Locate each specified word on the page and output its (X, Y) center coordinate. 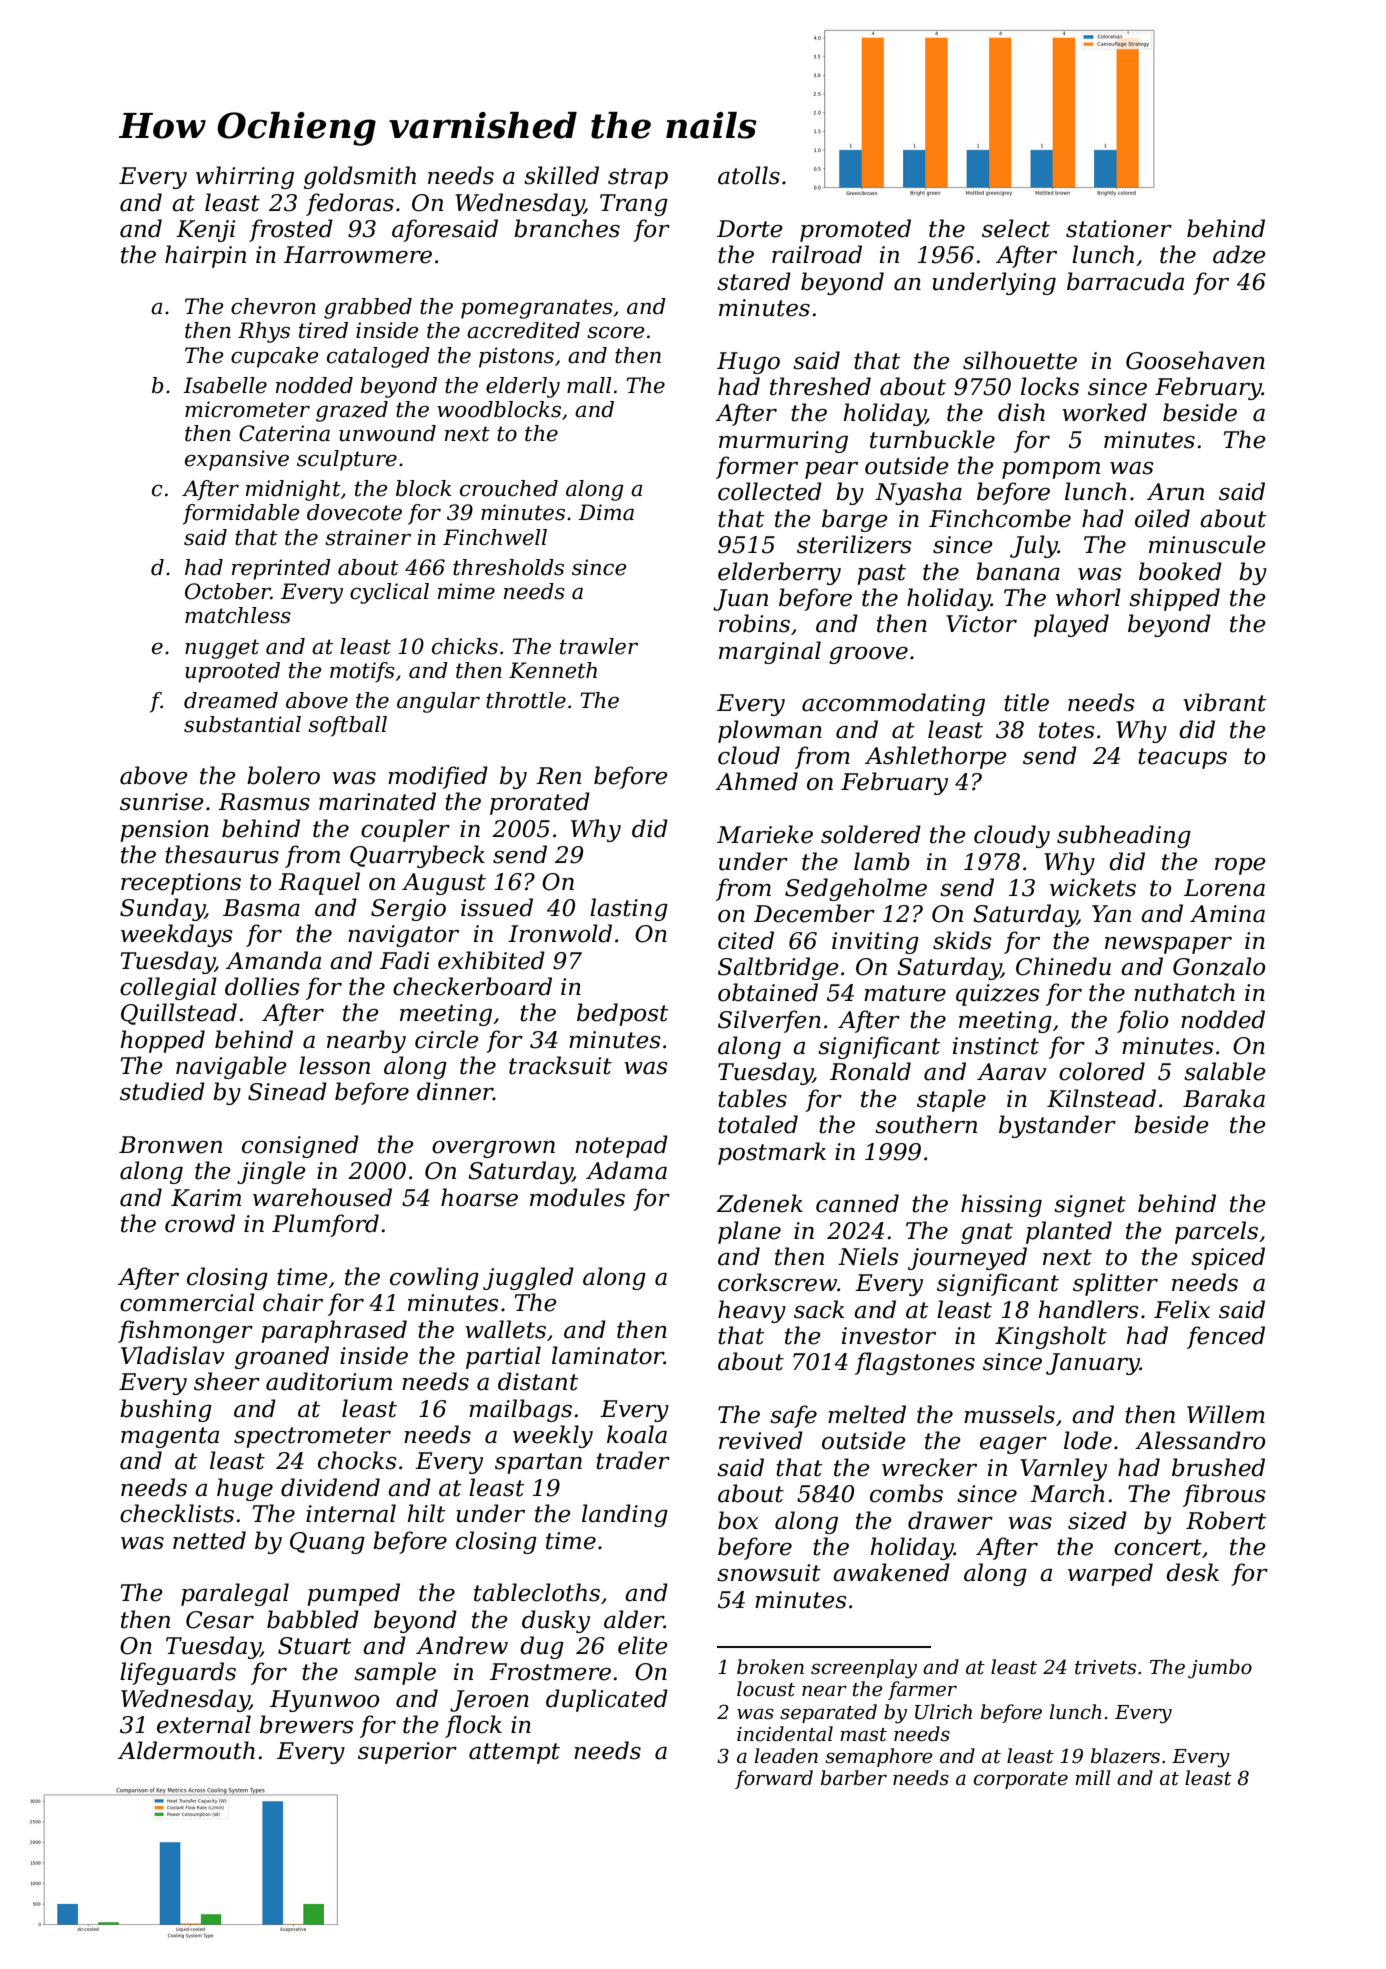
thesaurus (222, 854)
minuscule (1207, 544)
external (204, 1724)
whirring (245, 177)
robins (754, 623)
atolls (749, 175)
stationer (1119, 229)
